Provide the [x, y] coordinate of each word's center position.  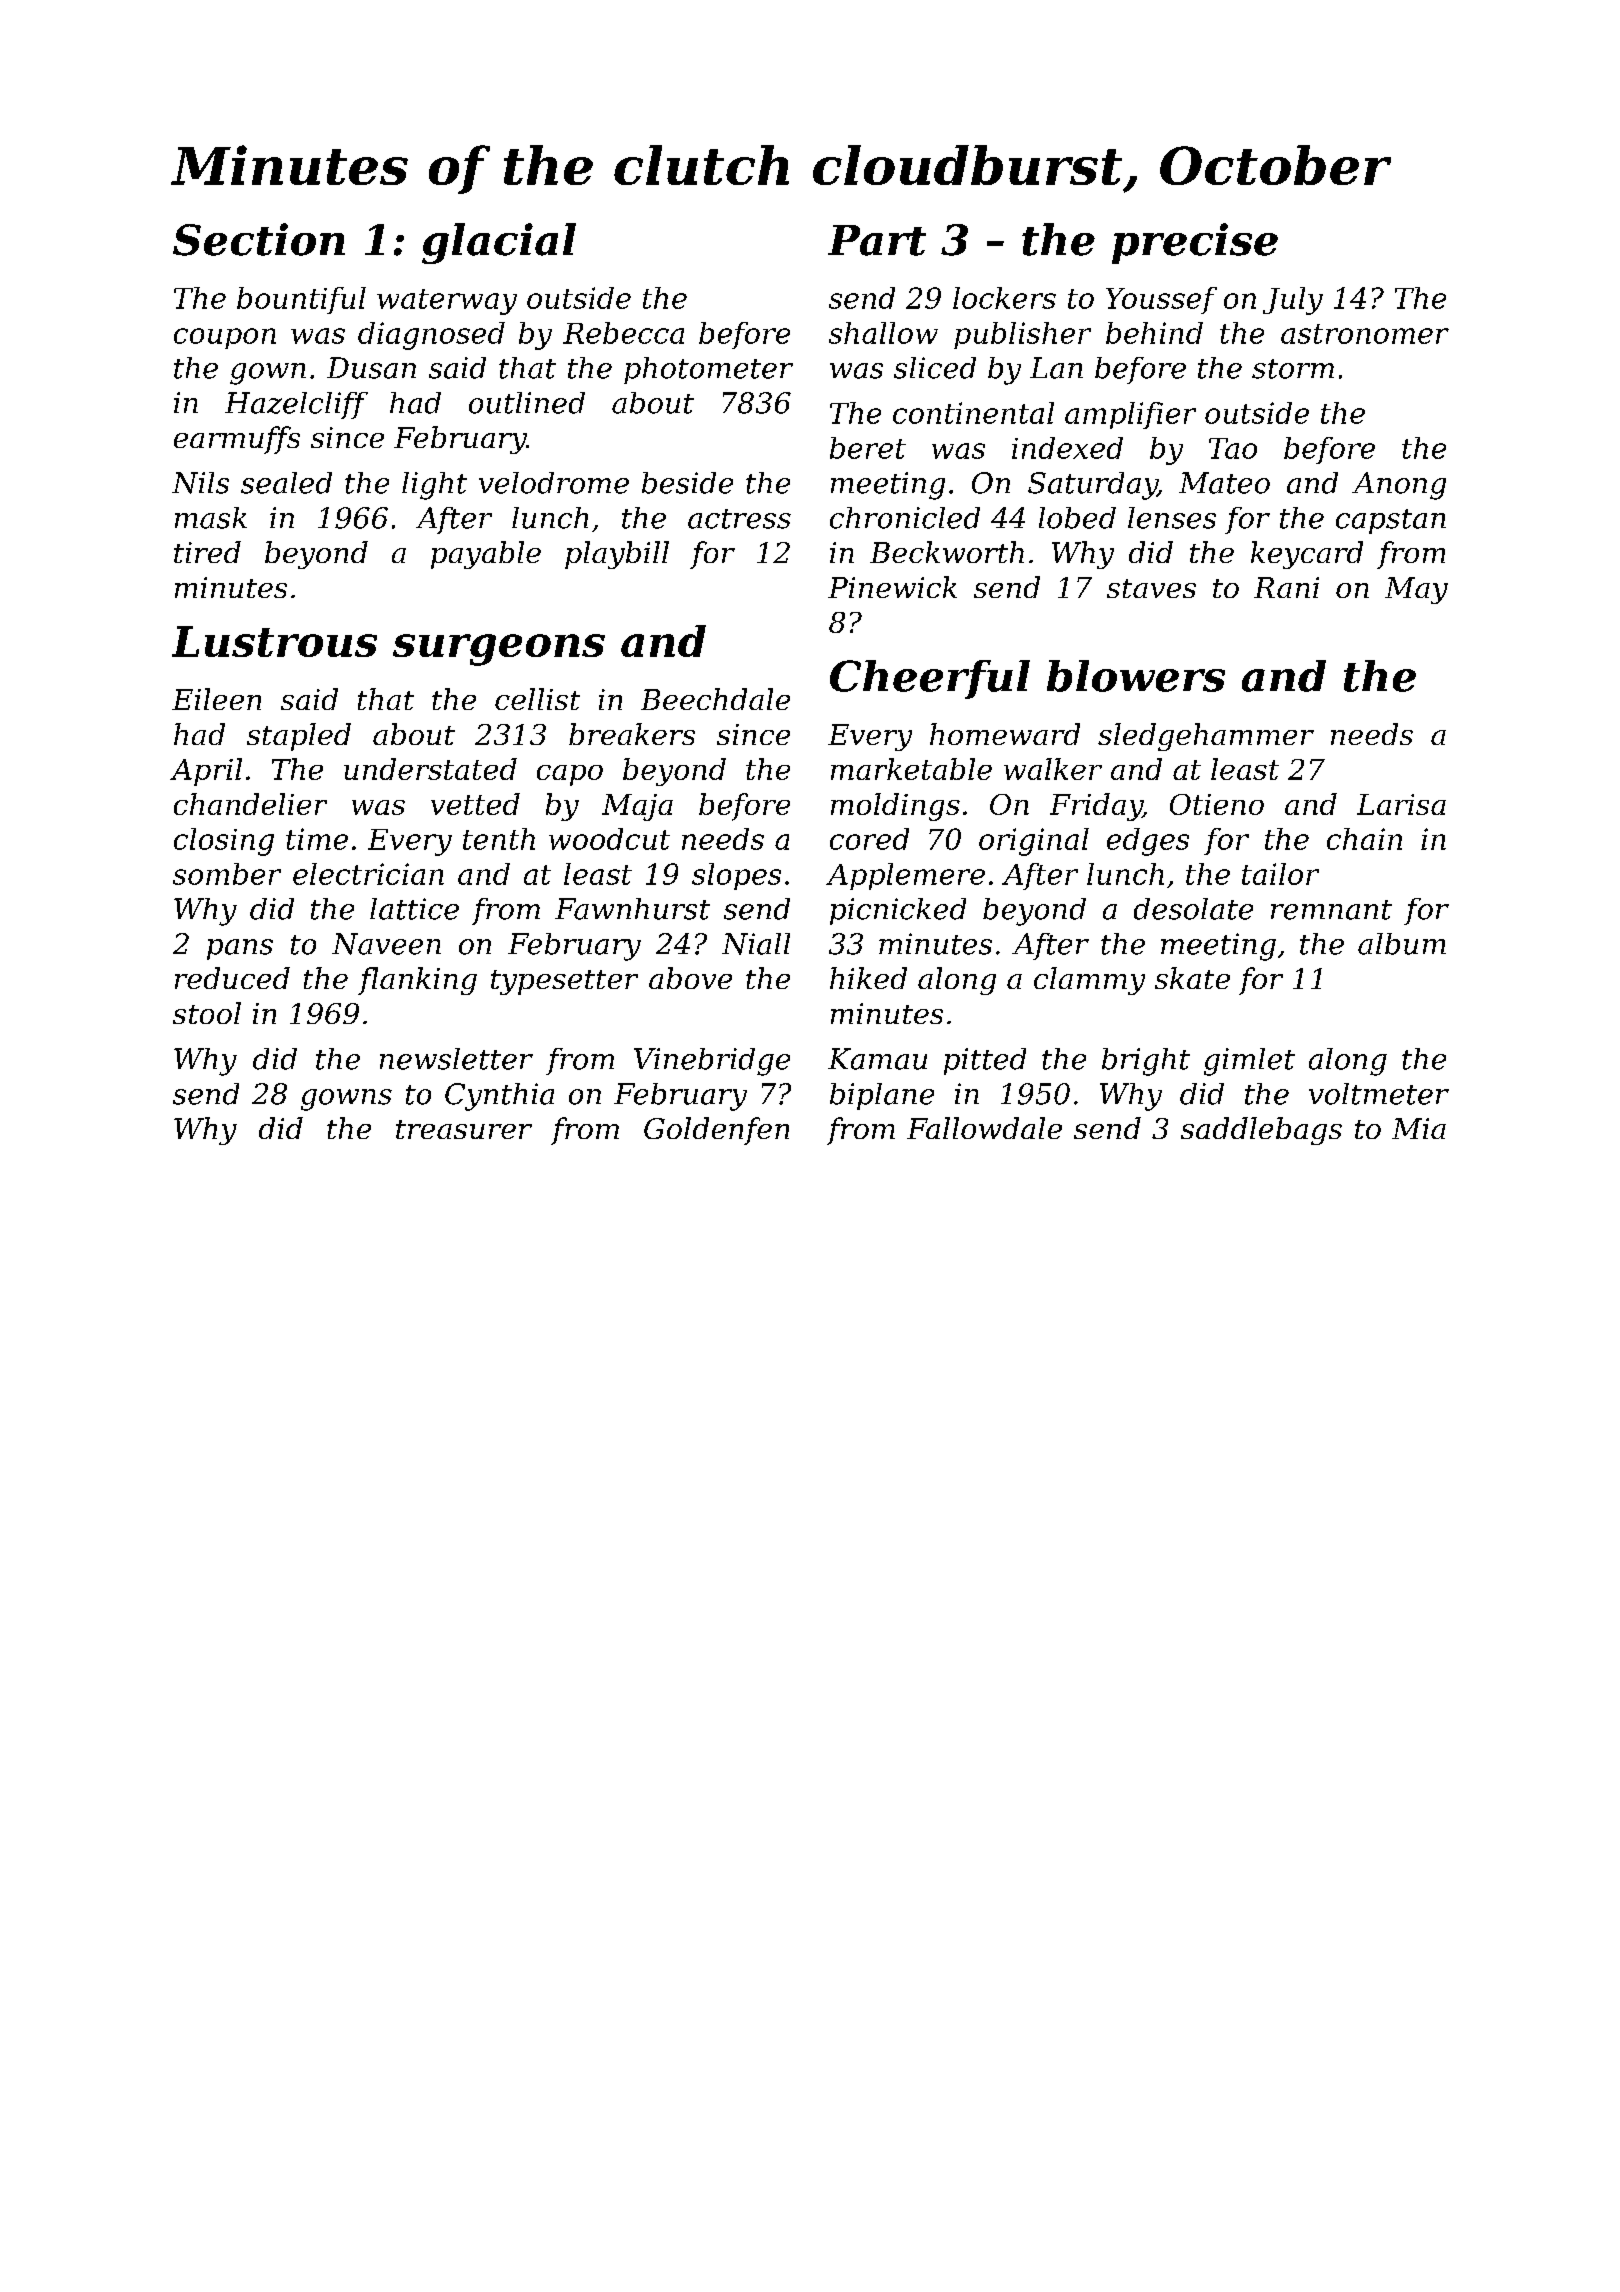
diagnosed [431, 336]
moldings [895, 807]
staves [1151, 588]
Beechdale [715, 699]
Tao [1233, 448]
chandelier [250, 804]
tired [207, 552]
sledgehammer [1206, 737]
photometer [708, 370]
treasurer [464, 1129]
